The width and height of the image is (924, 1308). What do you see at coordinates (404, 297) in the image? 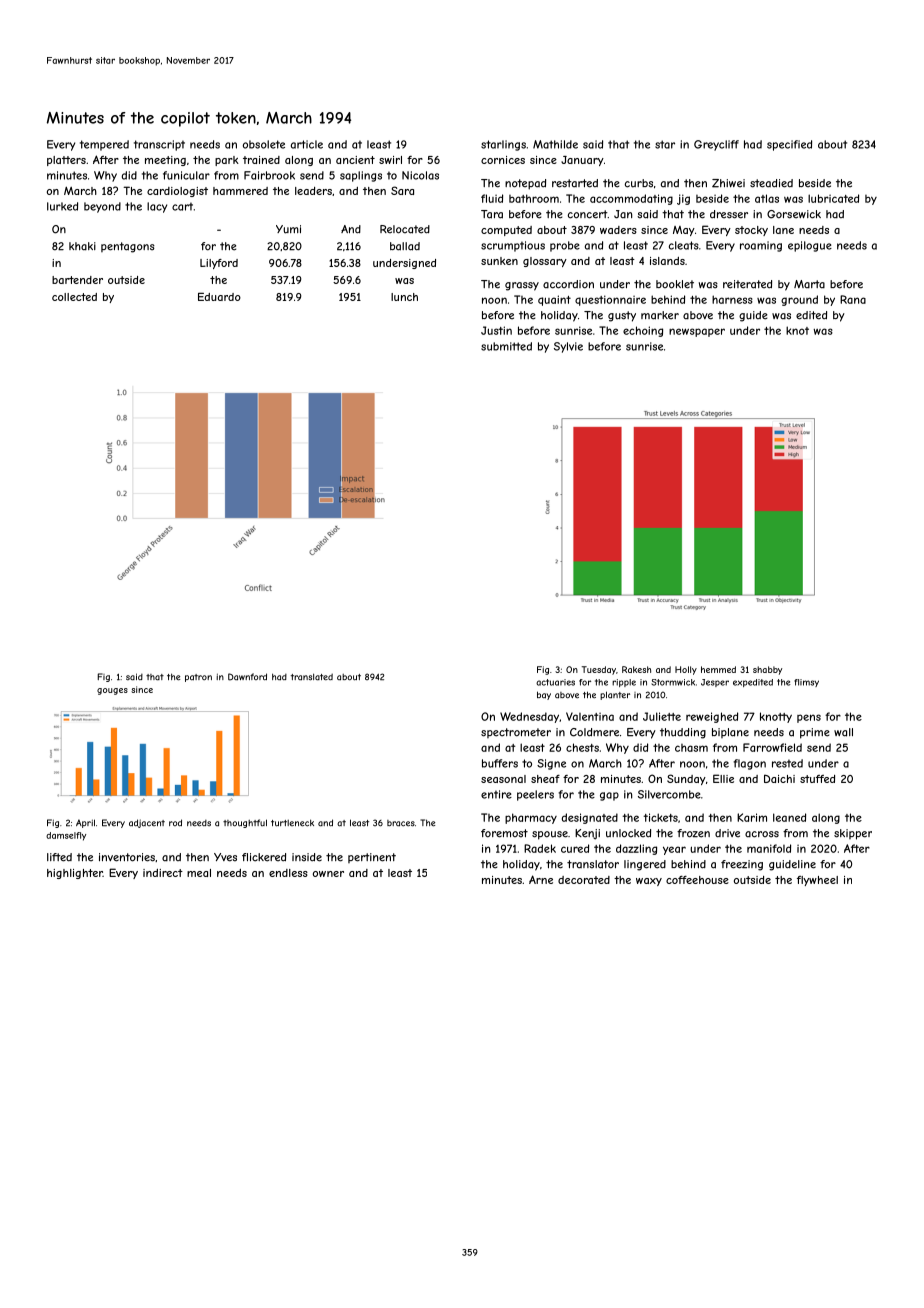
I see `lunch` at bounding box center [404, 297].
